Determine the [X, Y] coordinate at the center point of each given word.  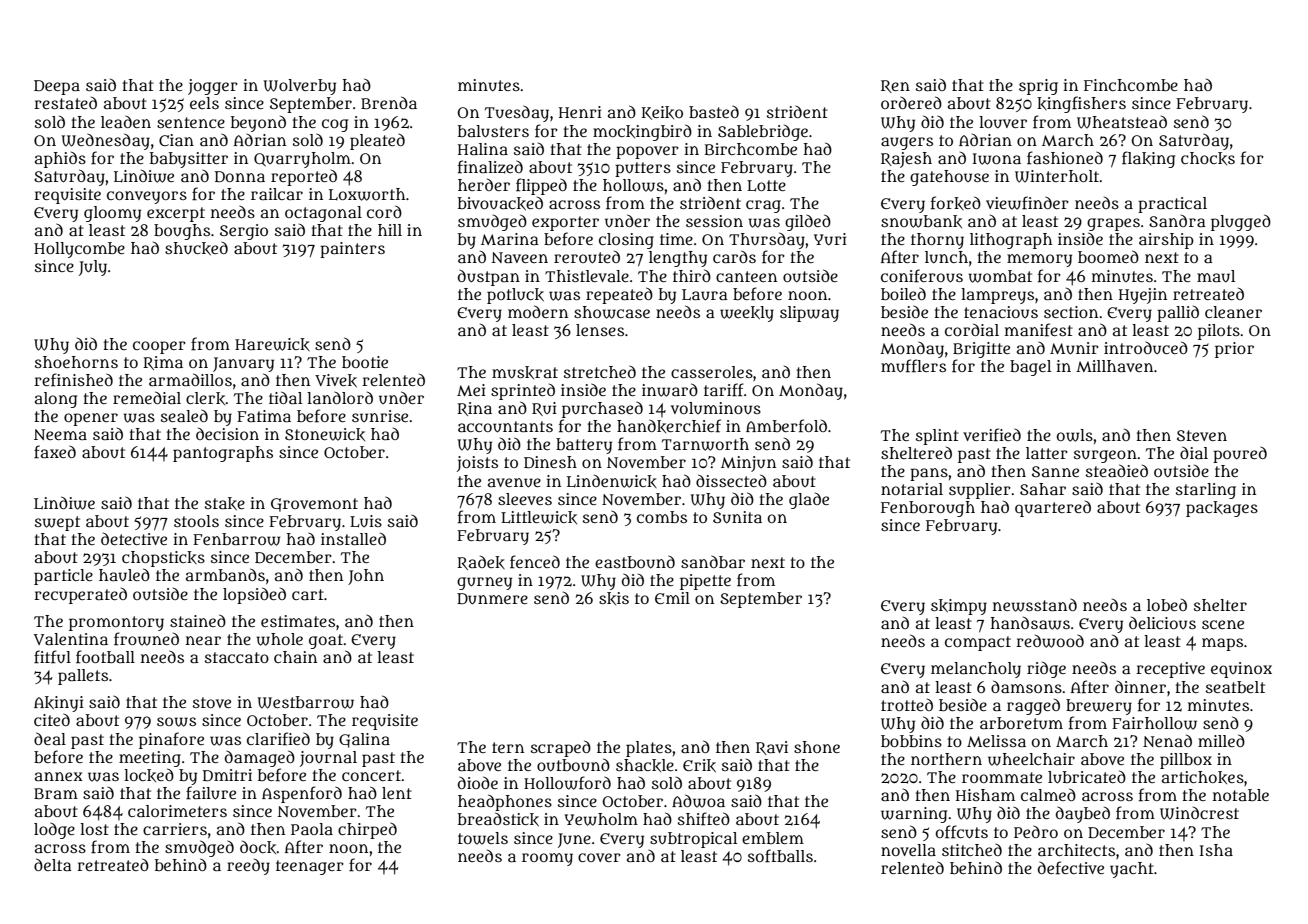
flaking [1148, 159]
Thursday [767, 240]
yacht [1132, 870]
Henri [580, 112]
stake [225, 504]
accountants [505, 427]
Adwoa [698, 801]
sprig [1038, 87]
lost [94, 829]
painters [352, 250]
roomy [547, 859]
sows [176, 722]
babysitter [189, 160]
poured [1240, 454]
